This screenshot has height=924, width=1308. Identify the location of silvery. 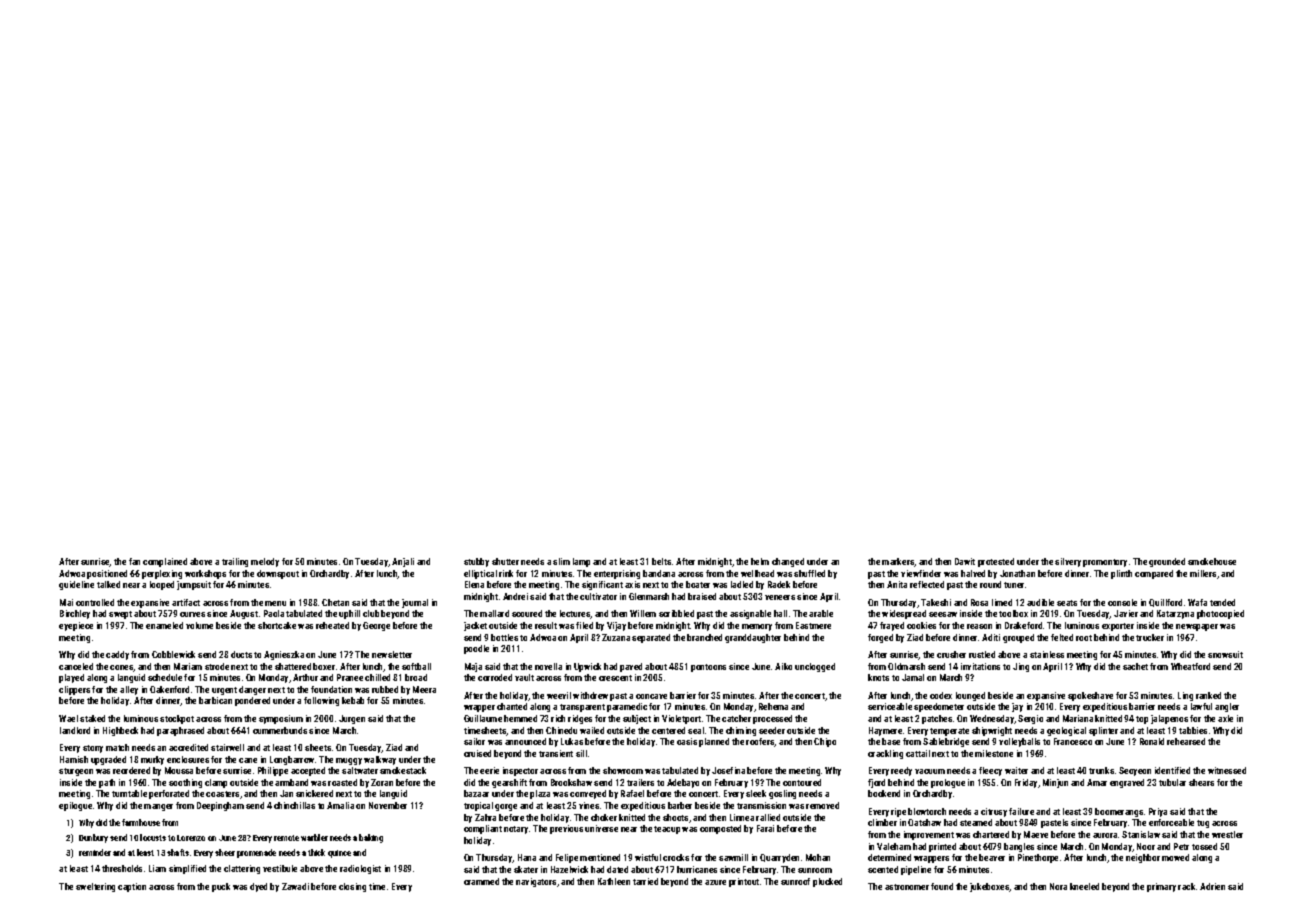
(1068, 562).
